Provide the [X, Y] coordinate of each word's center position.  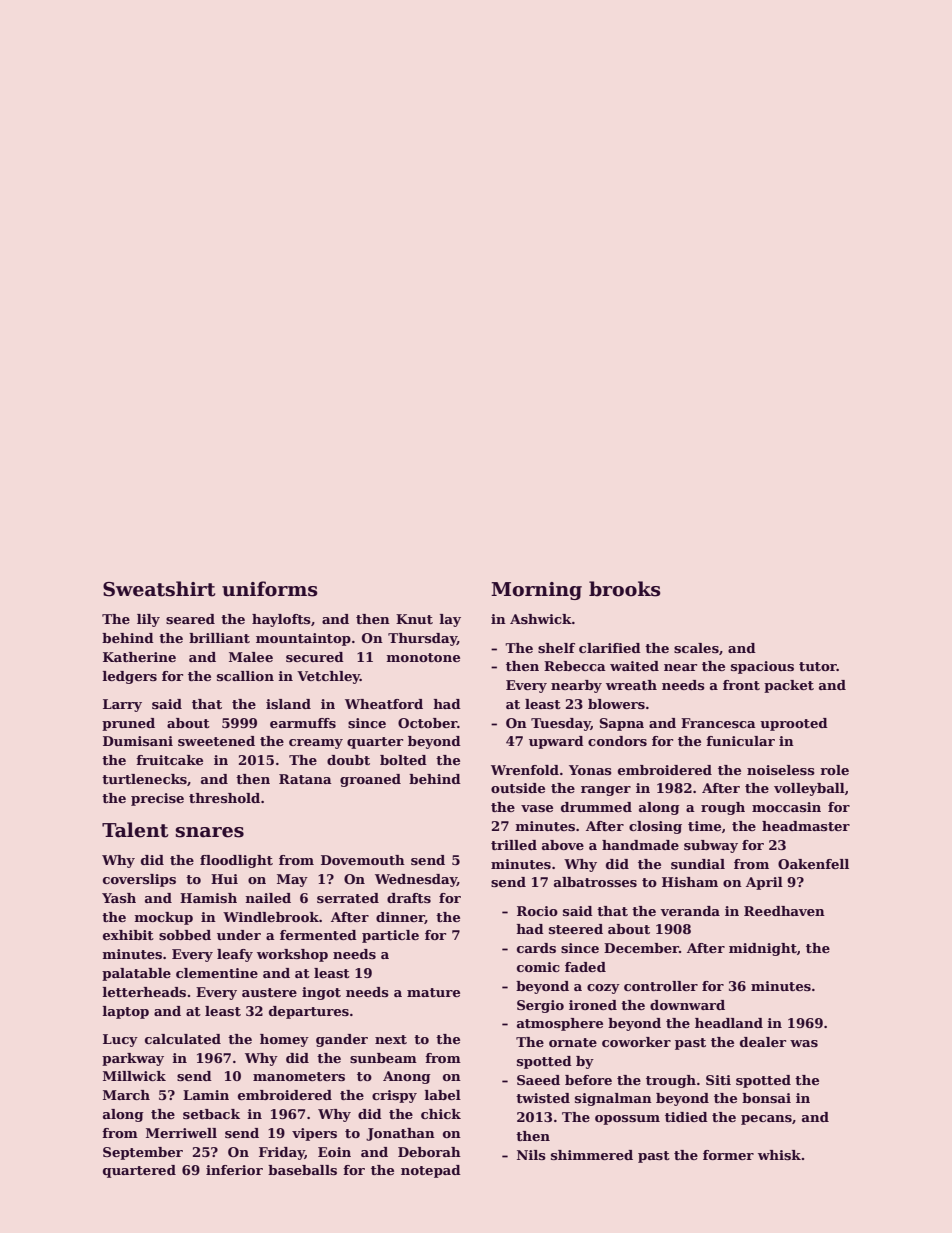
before [588, 1080]
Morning [536, 591]
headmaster [806, 826]
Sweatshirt [159, 589]
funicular [740, 741]
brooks [625, 589]
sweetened [216, 741]
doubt [348, 760]
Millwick [134, 1076]
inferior [234, 1170]
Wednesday [416, 880]
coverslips [139, 880]
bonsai [766, 1098]
